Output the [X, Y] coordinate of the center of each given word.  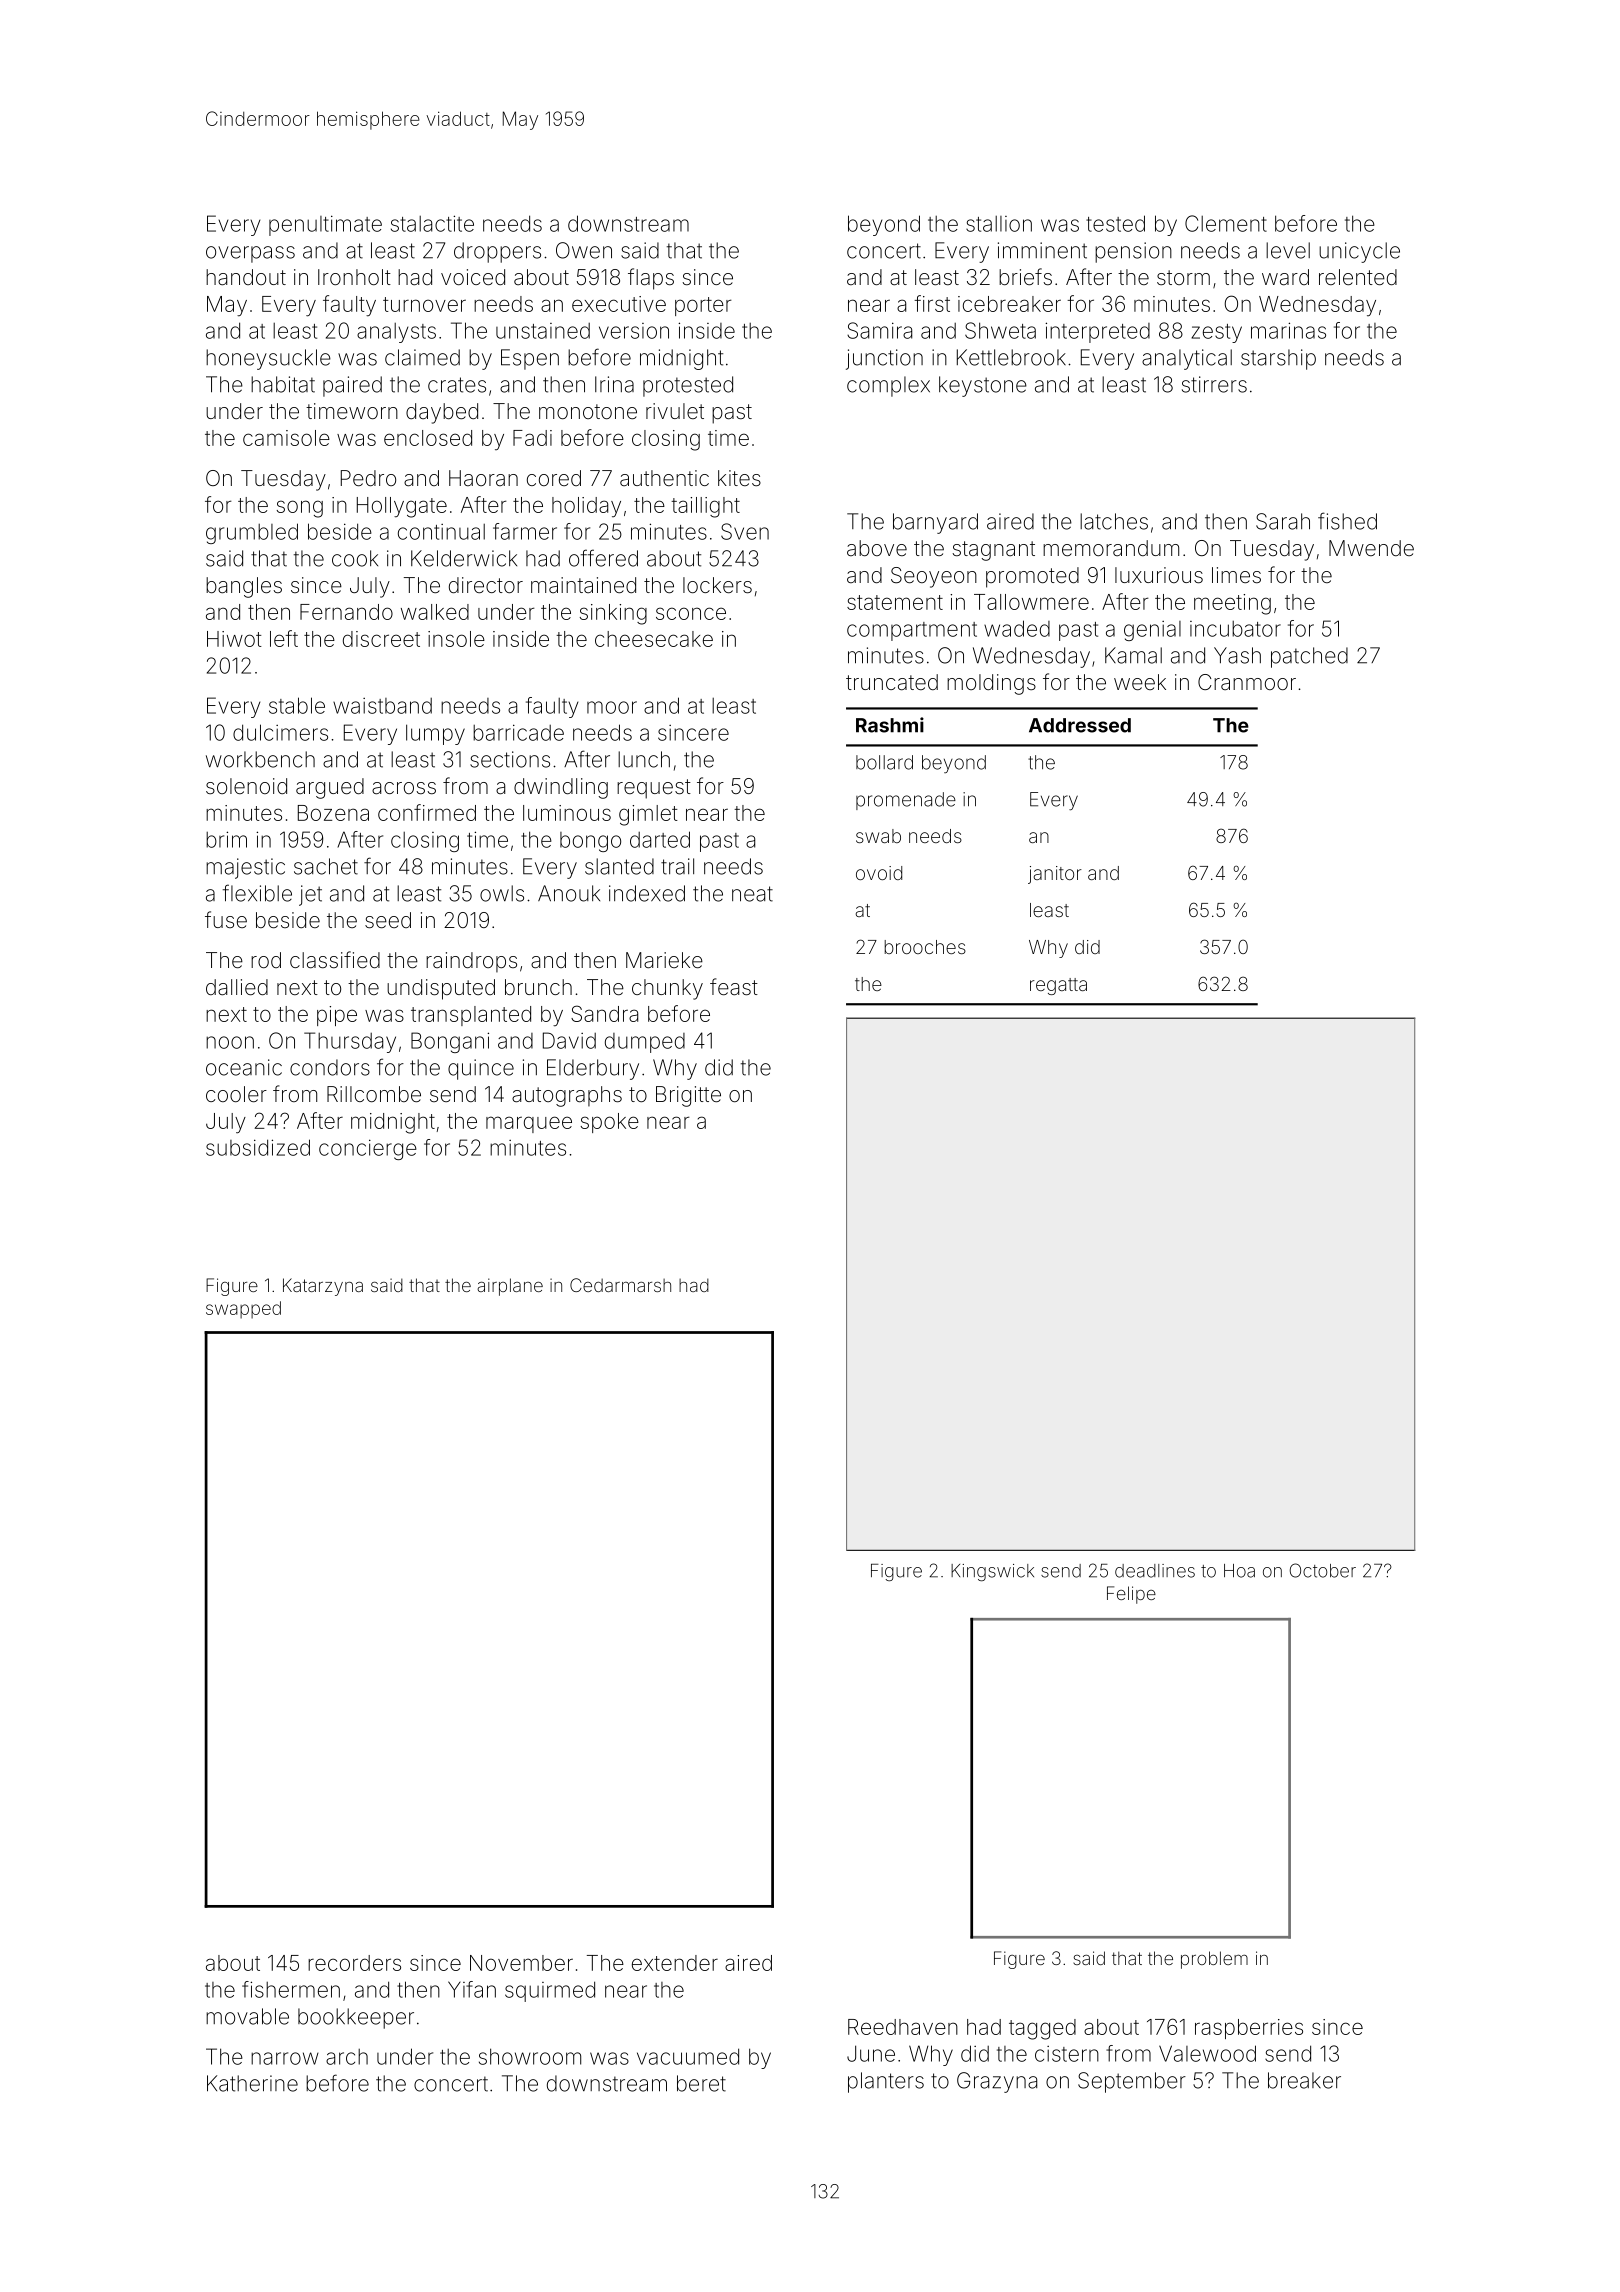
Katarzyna [323, 1287]
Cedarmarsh [620, 1285]
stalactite [432, 223]
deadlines [1155, 1571]
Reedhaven [903, 2027]
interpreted [1097, 332]
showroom [530, 2056]
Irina [614, 384]
